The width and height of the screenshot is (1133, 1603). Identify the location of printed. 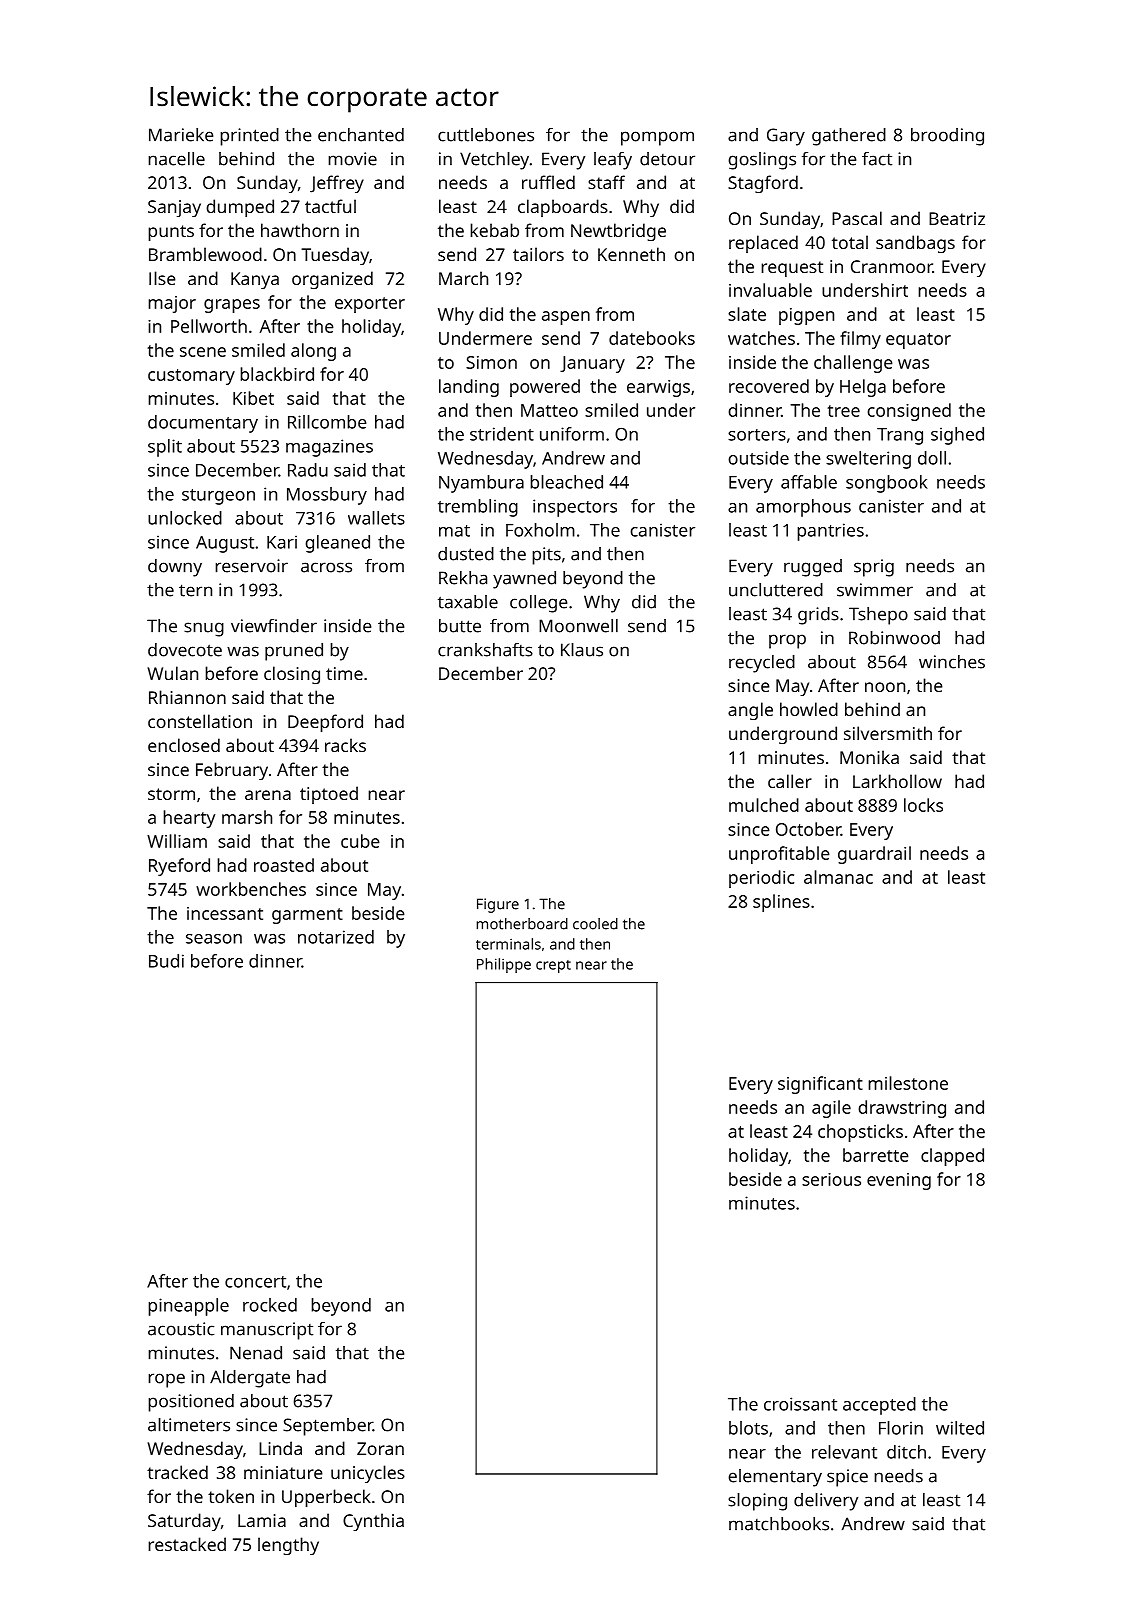
(249, 137).
